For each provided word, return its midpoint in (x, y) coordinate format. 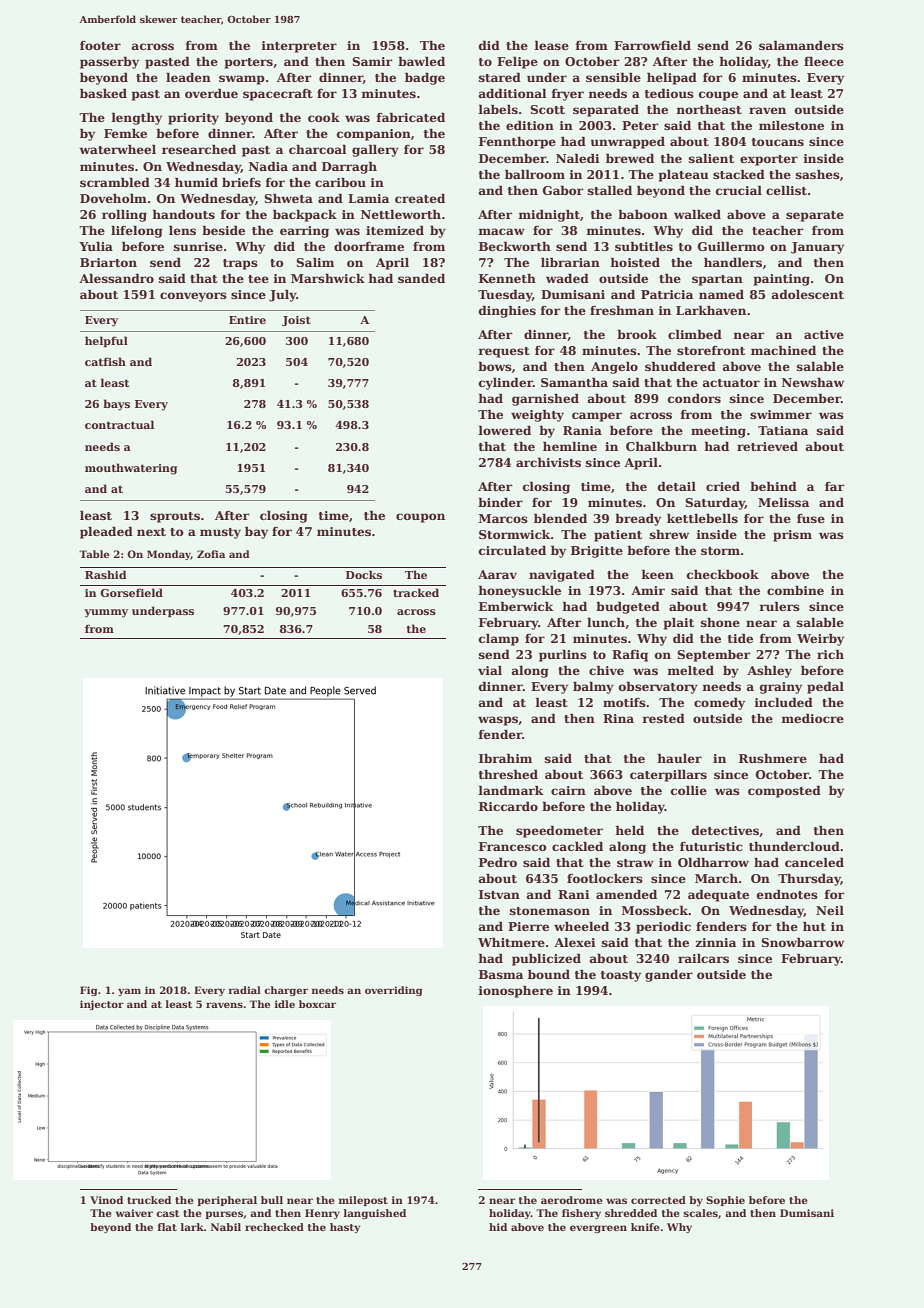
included (783, 702)
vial (490, 670)
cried (723, 486)
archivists (548, 462)
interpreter (299, 47)
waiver (134, 1213)
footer (100, 45)
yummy (106, 613)
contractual (119, 424)
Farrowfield (652, 45)
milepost (363, 1201)
